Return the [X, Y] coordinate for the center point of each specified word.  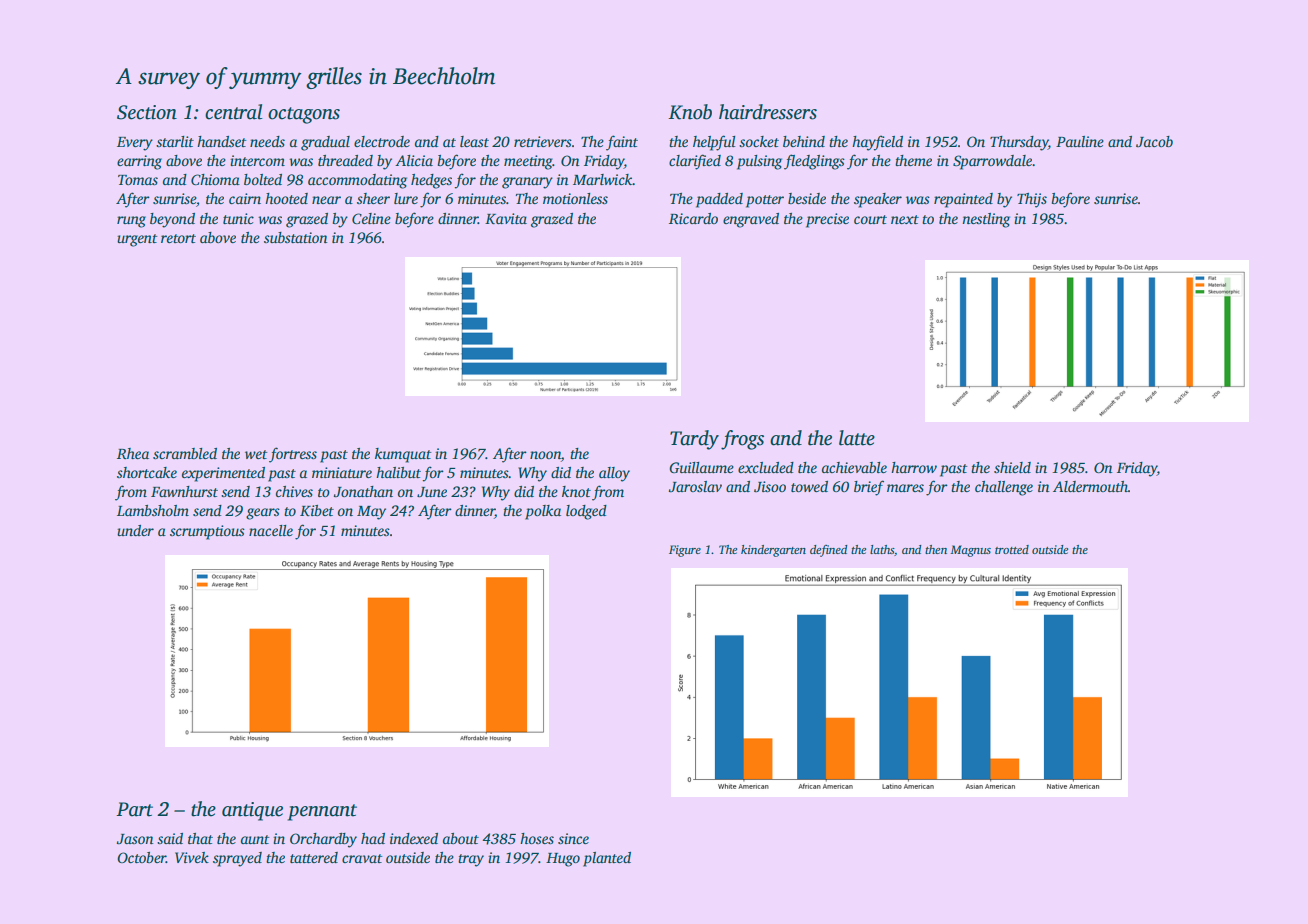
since [573, 838]
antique [252, 811]
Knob [690, 112]
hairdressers [768, 112]
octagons [304, 115]
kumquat [403, 455]
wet [256, 454]
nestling [986, 220]
